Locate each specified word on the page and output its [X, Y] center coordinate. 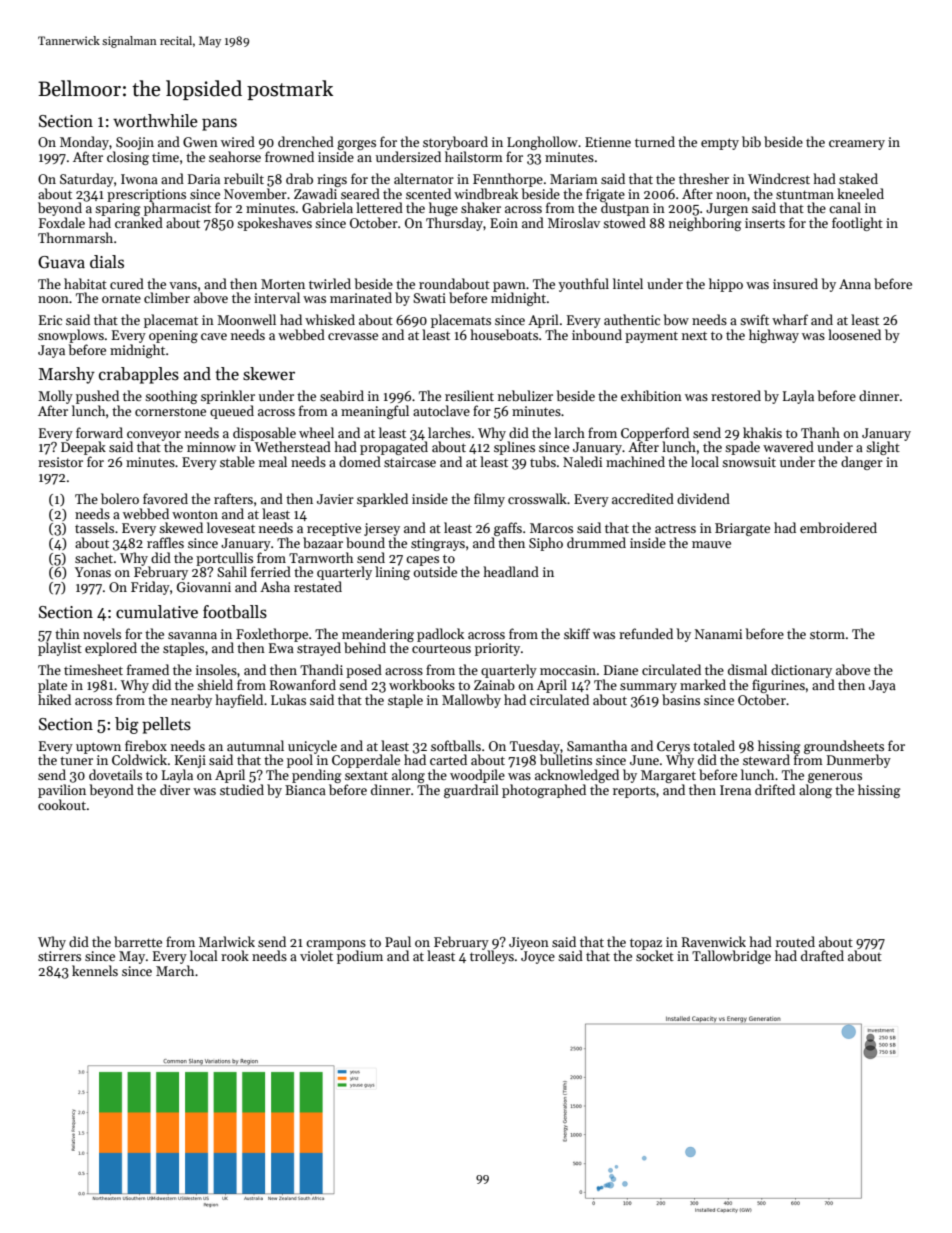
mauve [711, 544]
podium [360, 957]
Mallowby [471, 701]
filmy [489, 500]
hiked [54, 699]
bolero [120, 498]
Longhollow [542, 143]
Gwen [200, 142]
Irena [735, 790]
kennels [95, 970]
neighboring [705, 224]
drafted [822, 955]
